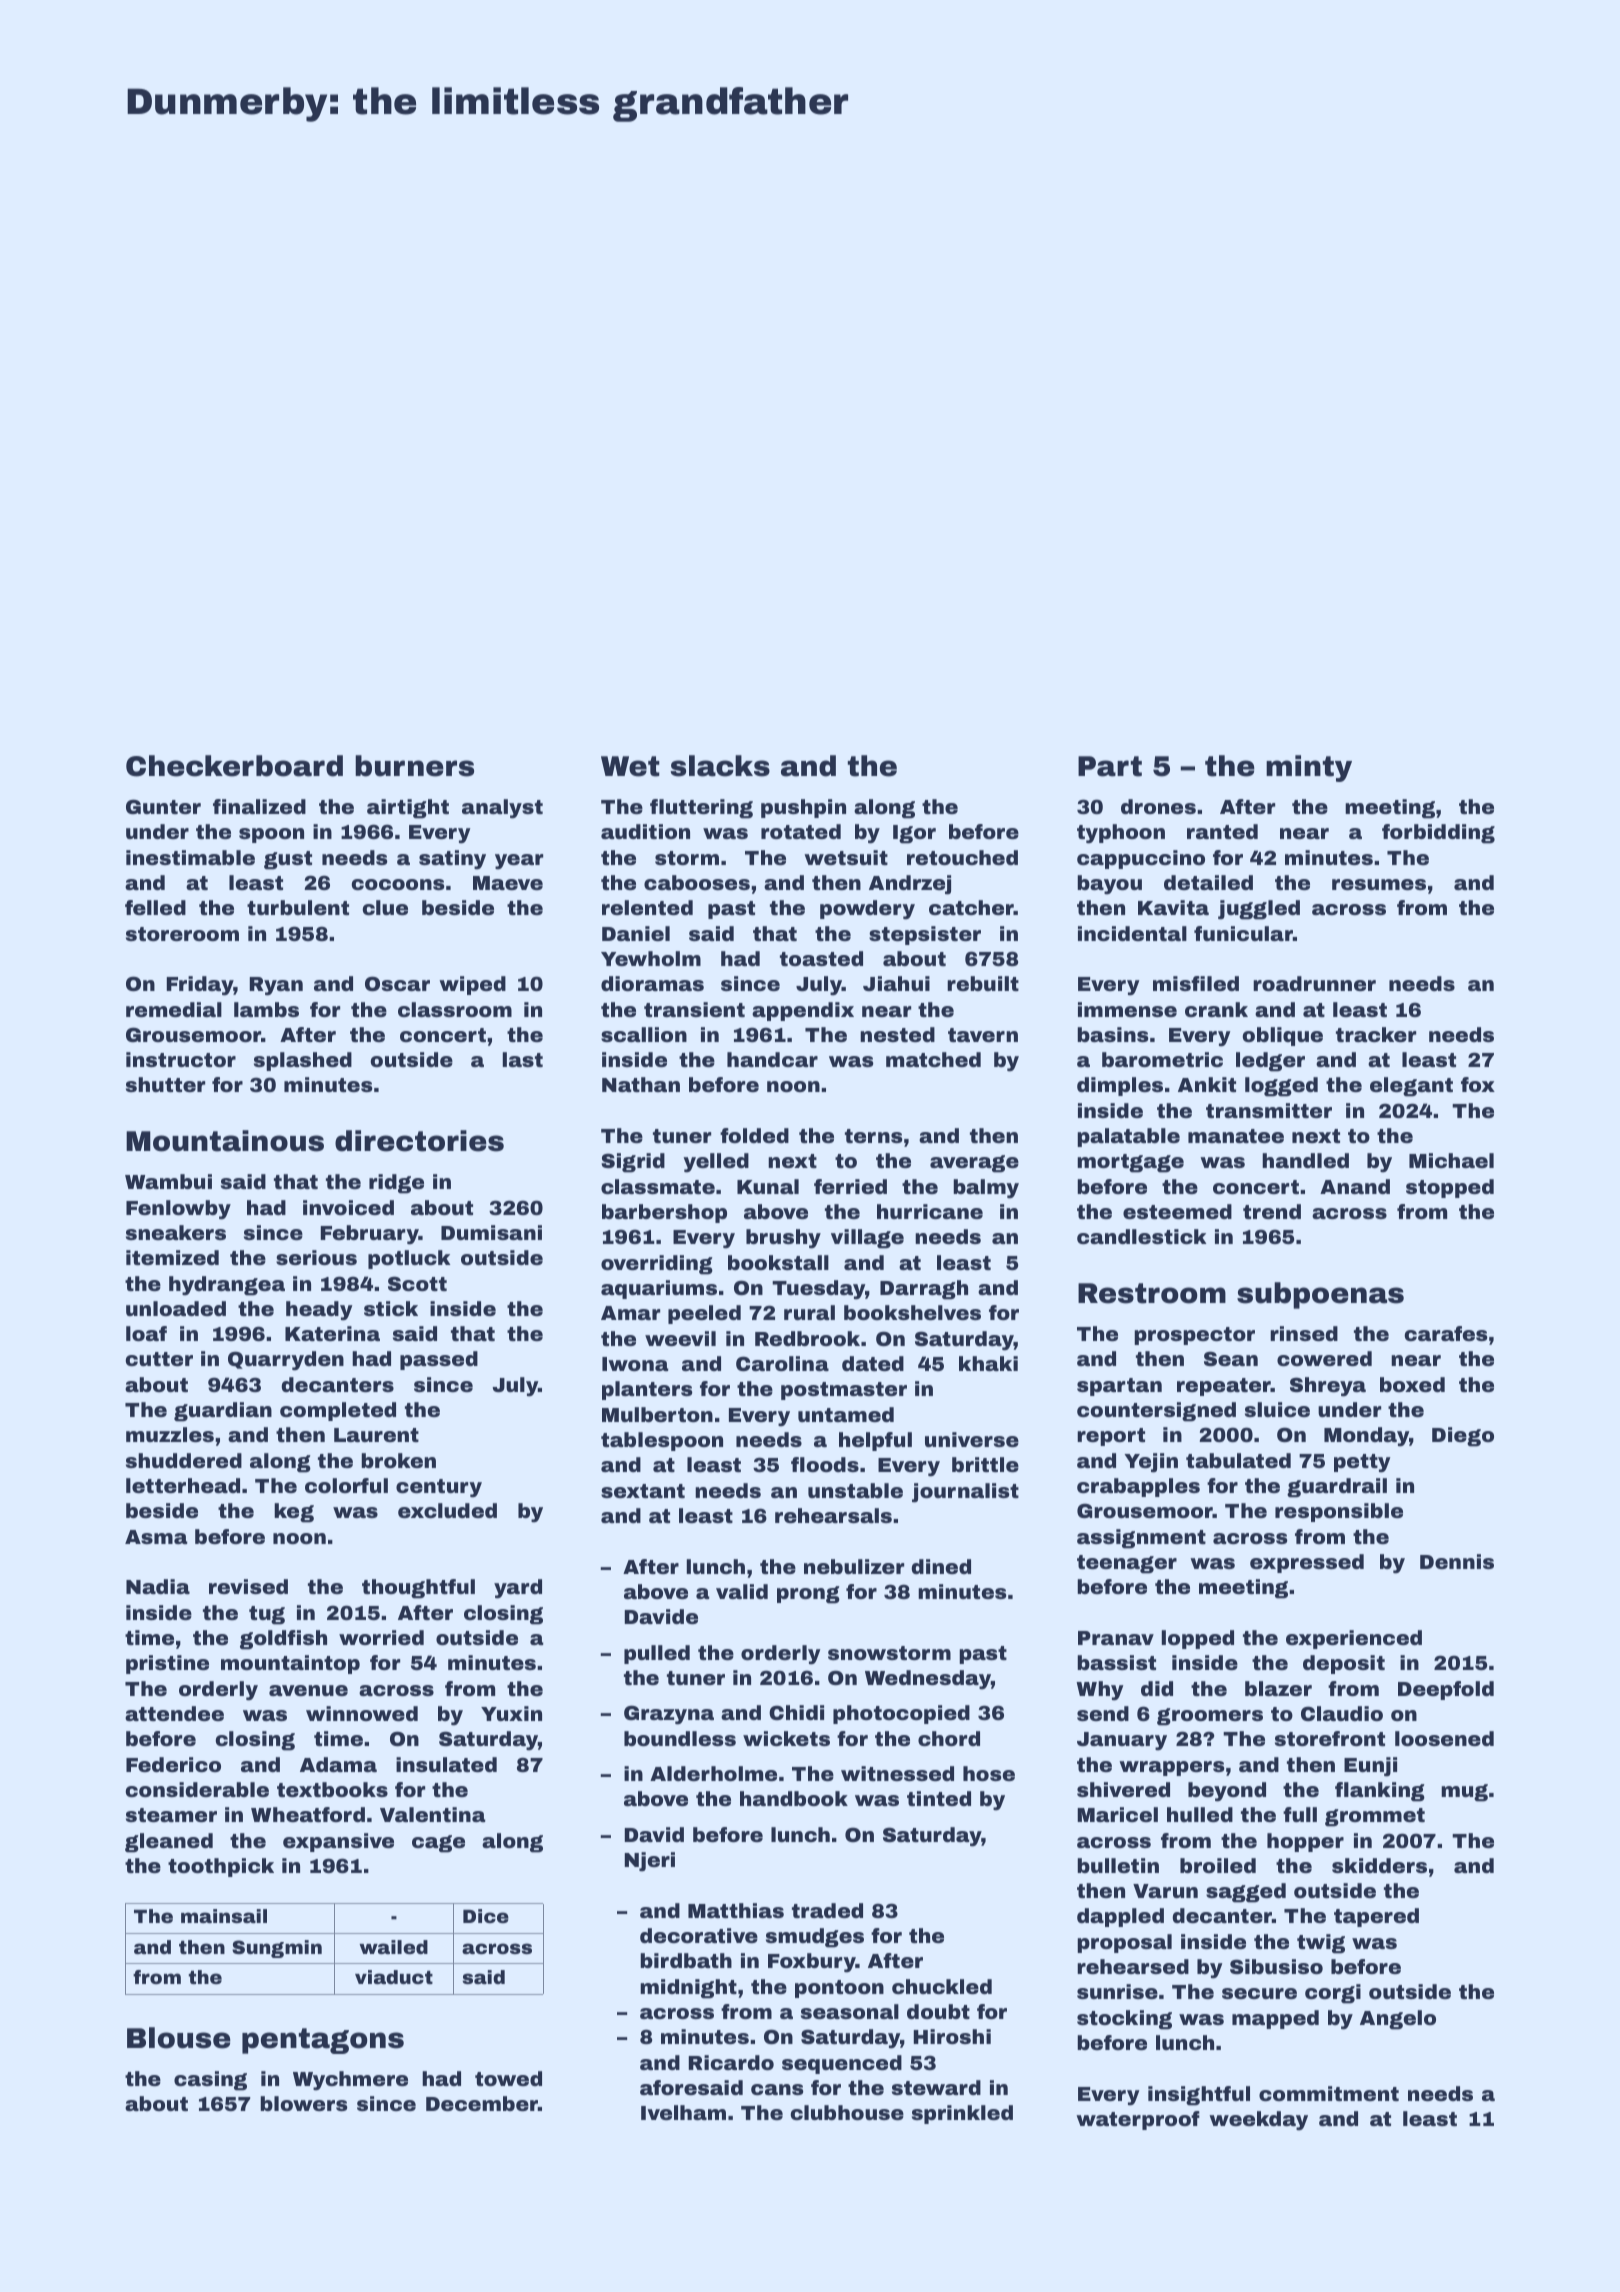  I want to click on December, so click(482, 2103).
